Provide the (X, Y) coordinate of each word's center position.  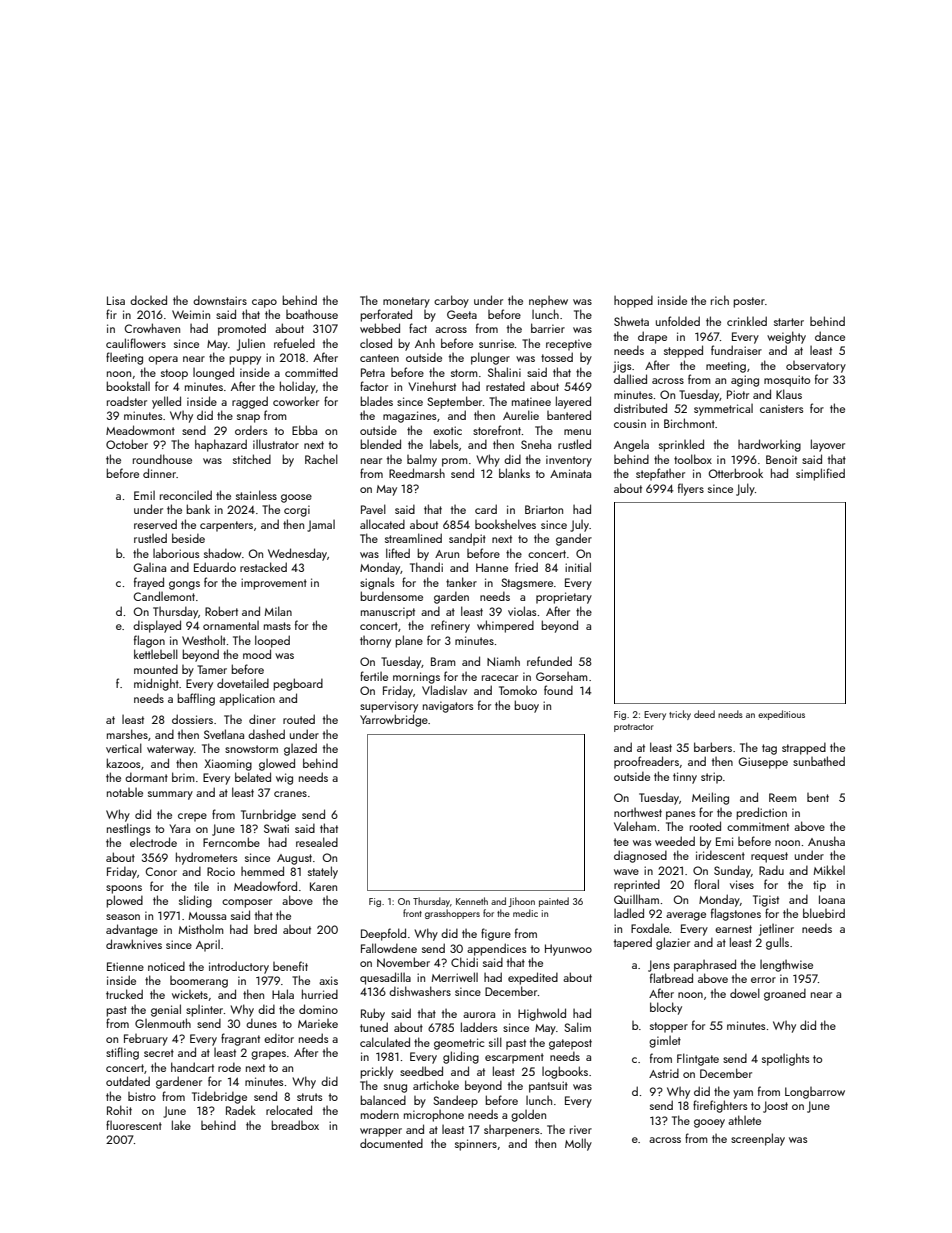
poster (749, 302)
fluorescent (134, 1125)
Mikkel (829, 870)
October (127, 444)
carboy (451, 301)
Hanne (492, 567)
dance (830, 336)
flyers (691, 489)
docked (148, 300)
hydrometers (206, 858)
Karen (323, 886)
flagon (149, 641)
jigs (622, 367)
